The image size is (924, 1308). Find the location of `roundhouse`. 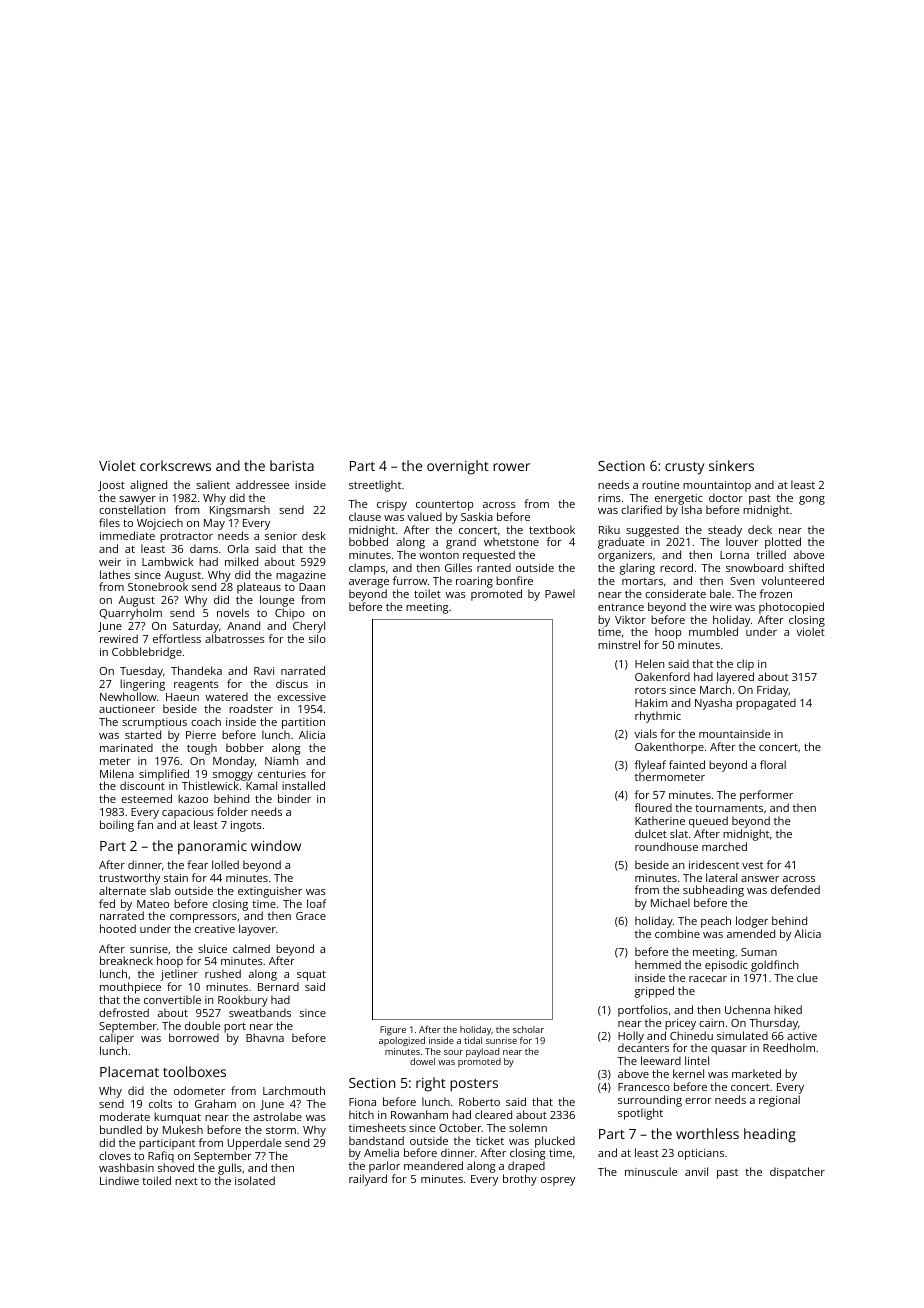

roundhouse is located at coordinates (666, 846).
